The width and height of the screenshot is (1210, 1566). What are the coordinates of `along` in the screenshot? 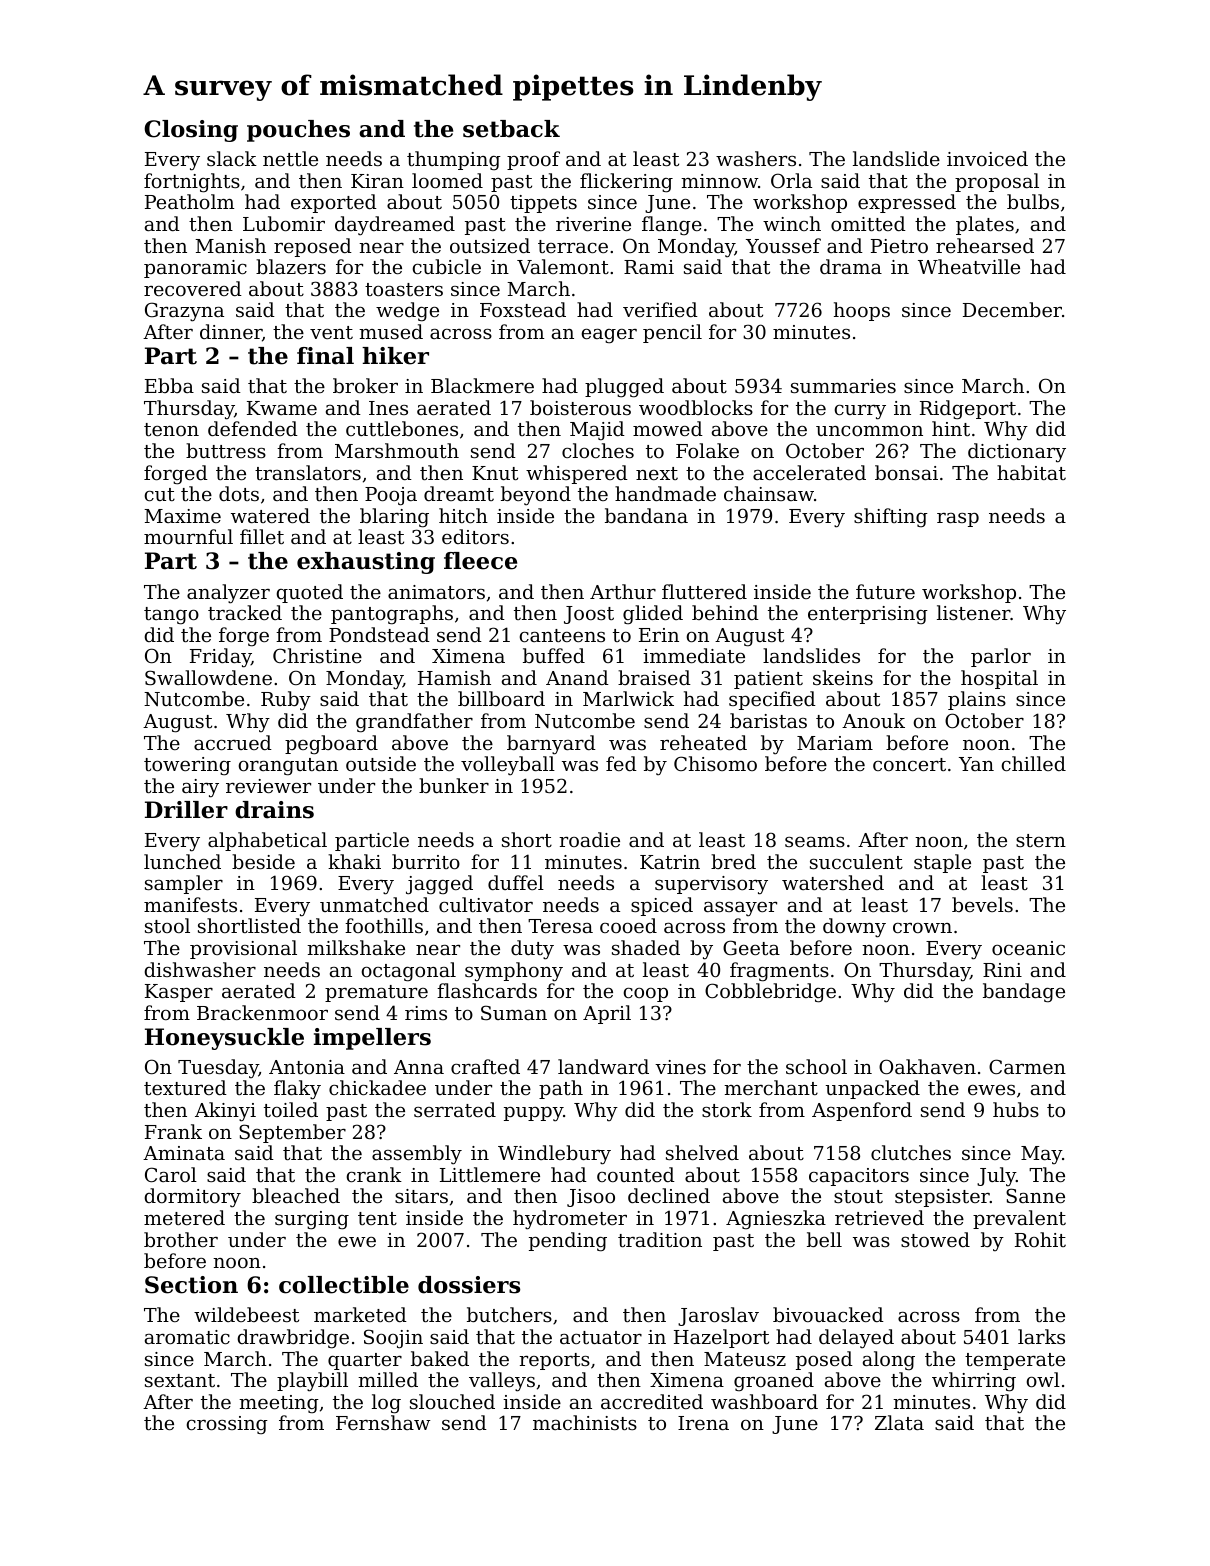 It's located at (889, 1361).
